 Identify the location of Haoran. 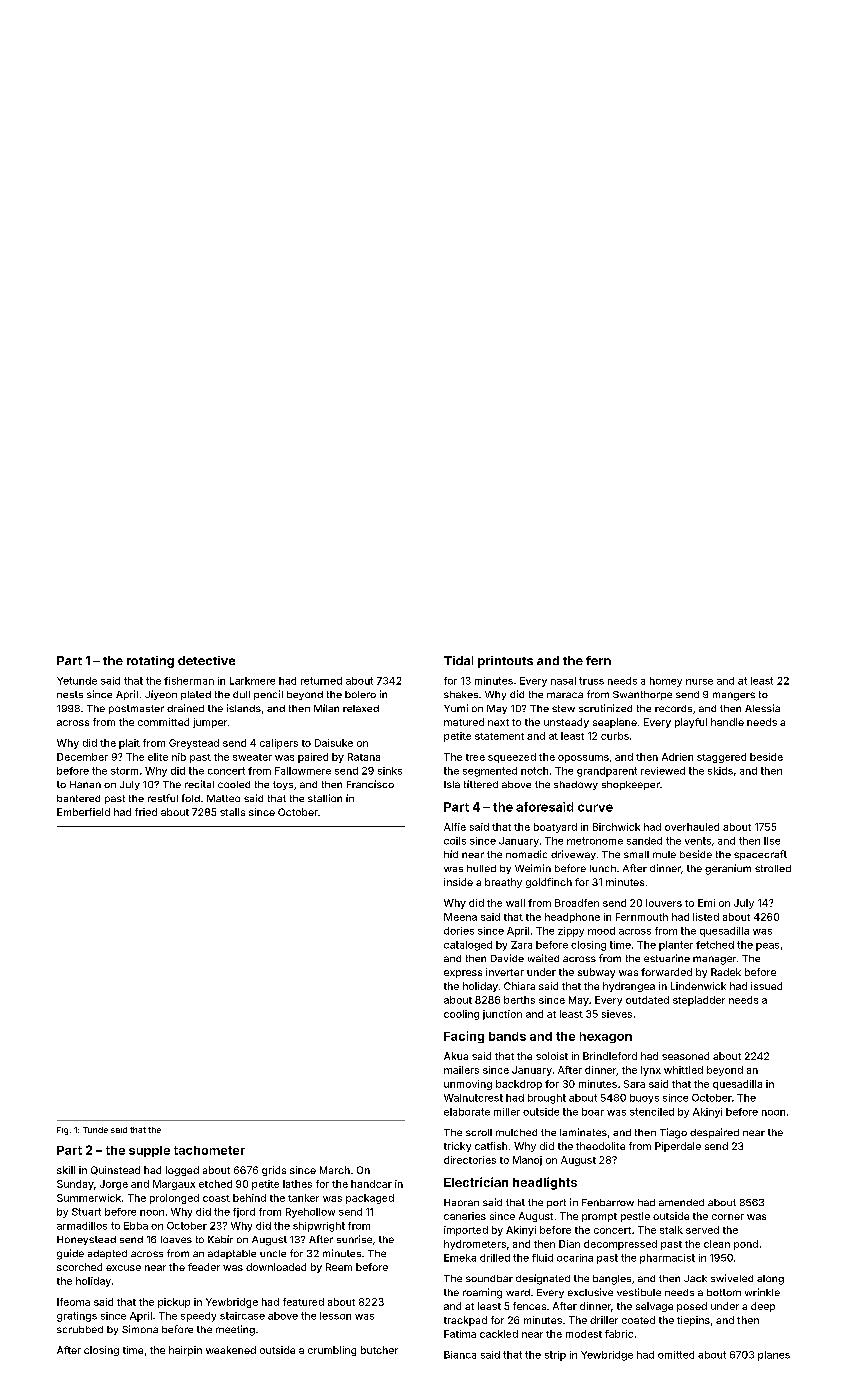
(461, 1202).
